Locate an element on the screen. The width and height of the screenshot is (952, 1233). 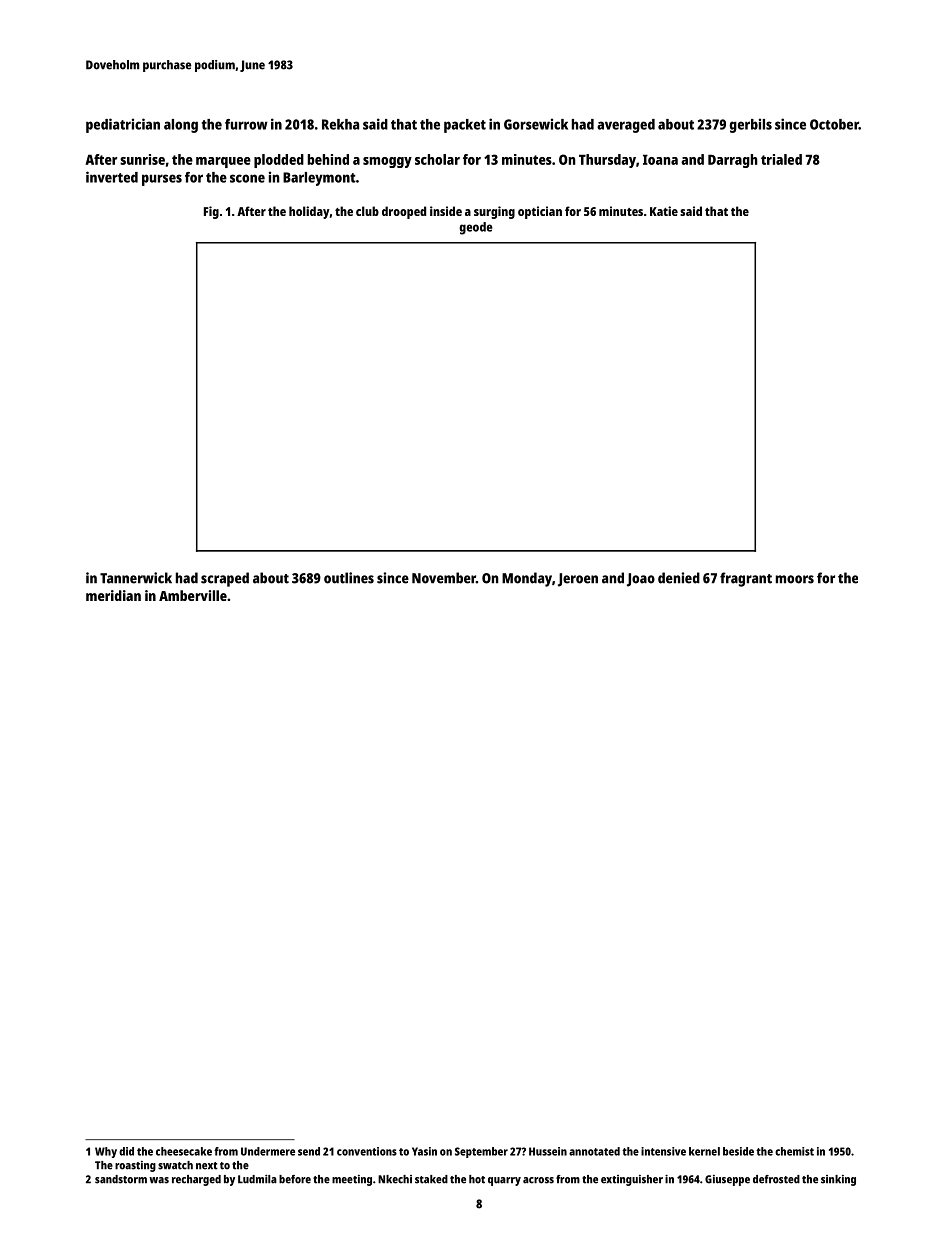
optician is located at coordinates (540, 212).
